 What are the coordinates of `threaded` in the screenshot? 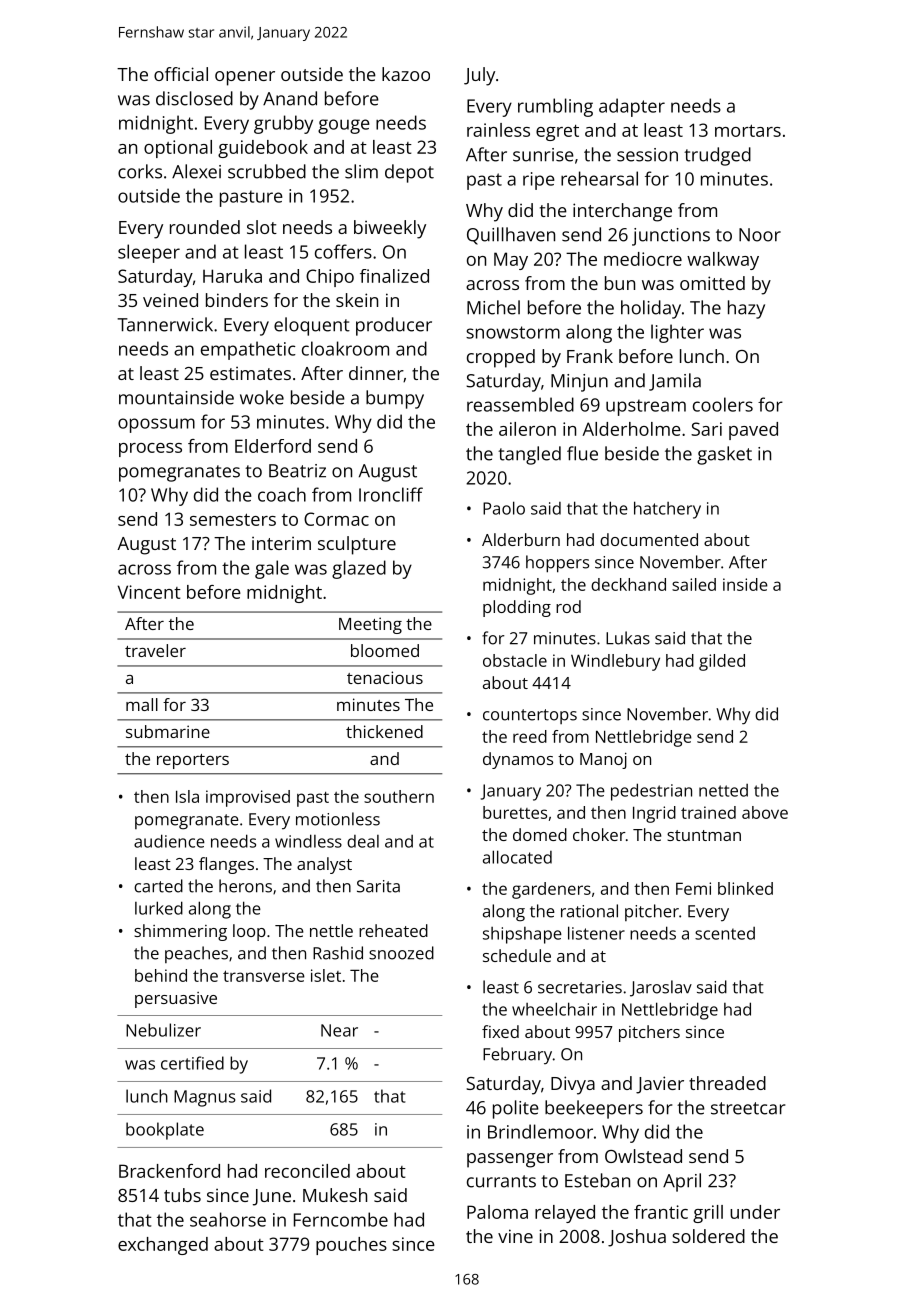 It's located at (727, 1083).
